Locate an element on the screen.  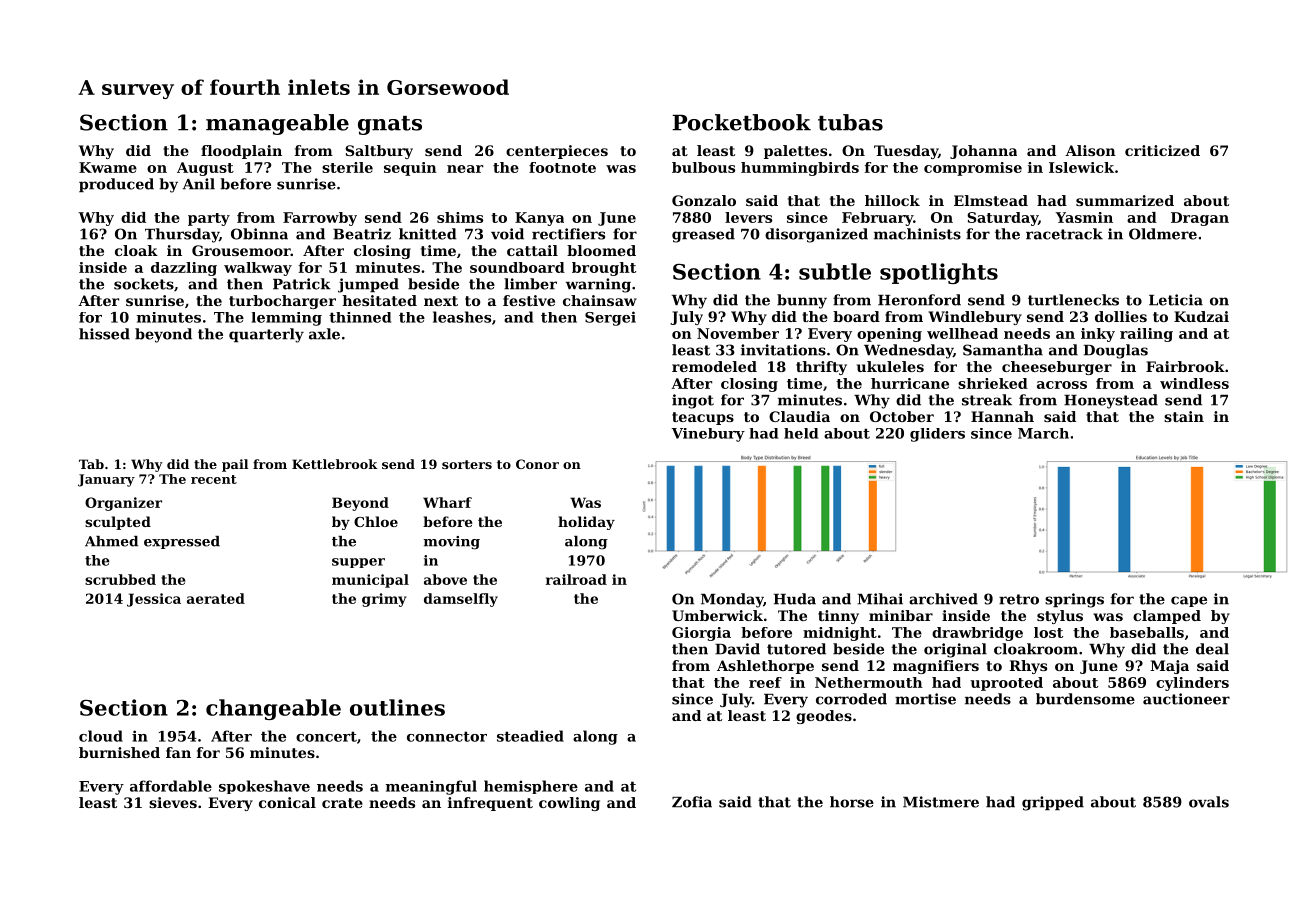
levers is located at coordinates (748, 217).
